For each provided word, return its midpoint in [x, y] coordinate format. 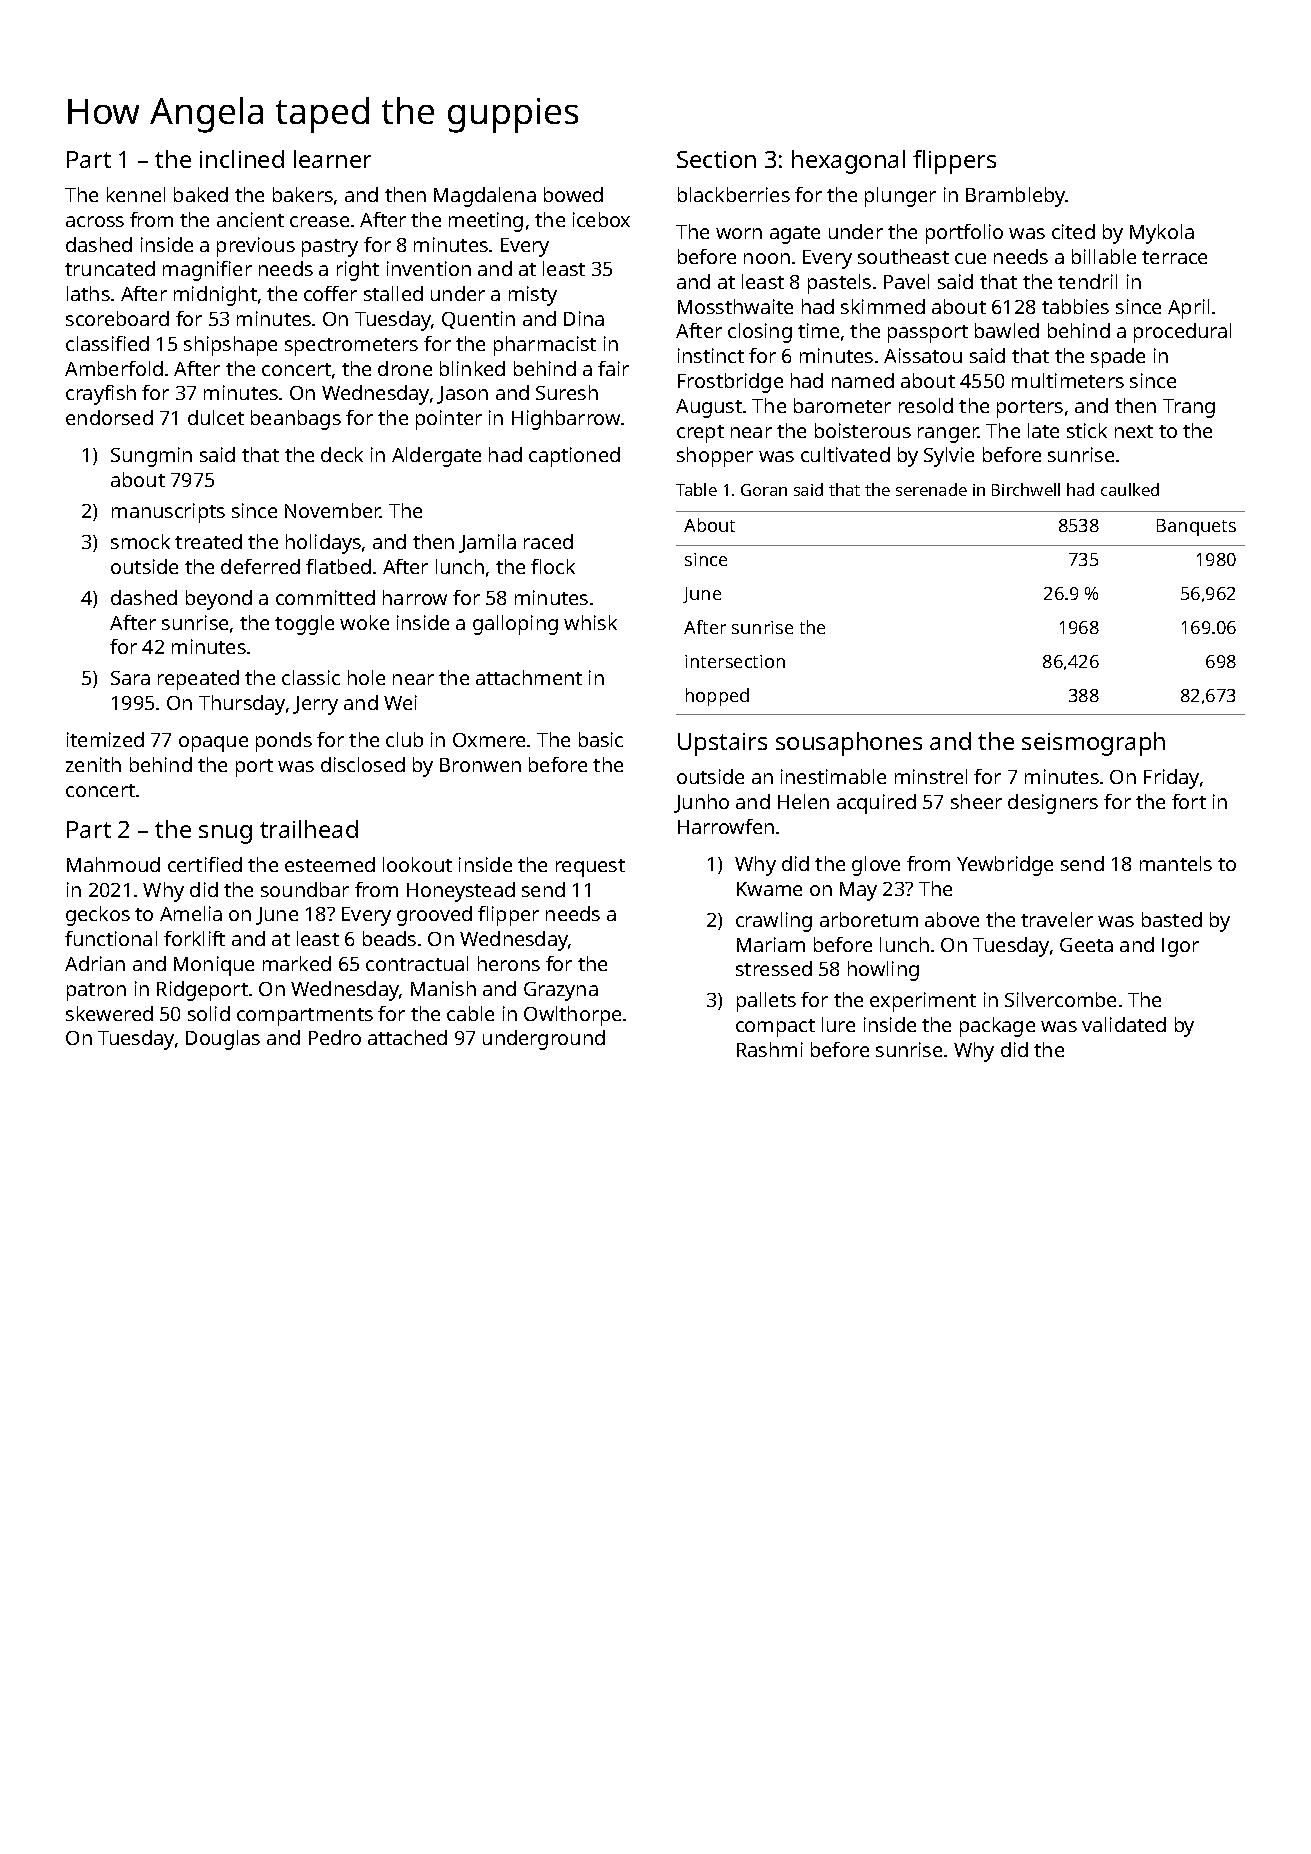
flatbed [338, 566]
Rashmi [770, 1049]
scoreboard [117, 318]
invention [429, 268]
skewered [109, 1013]
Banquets [1196, 527]
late [1043, 430]
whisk [590, 622]
